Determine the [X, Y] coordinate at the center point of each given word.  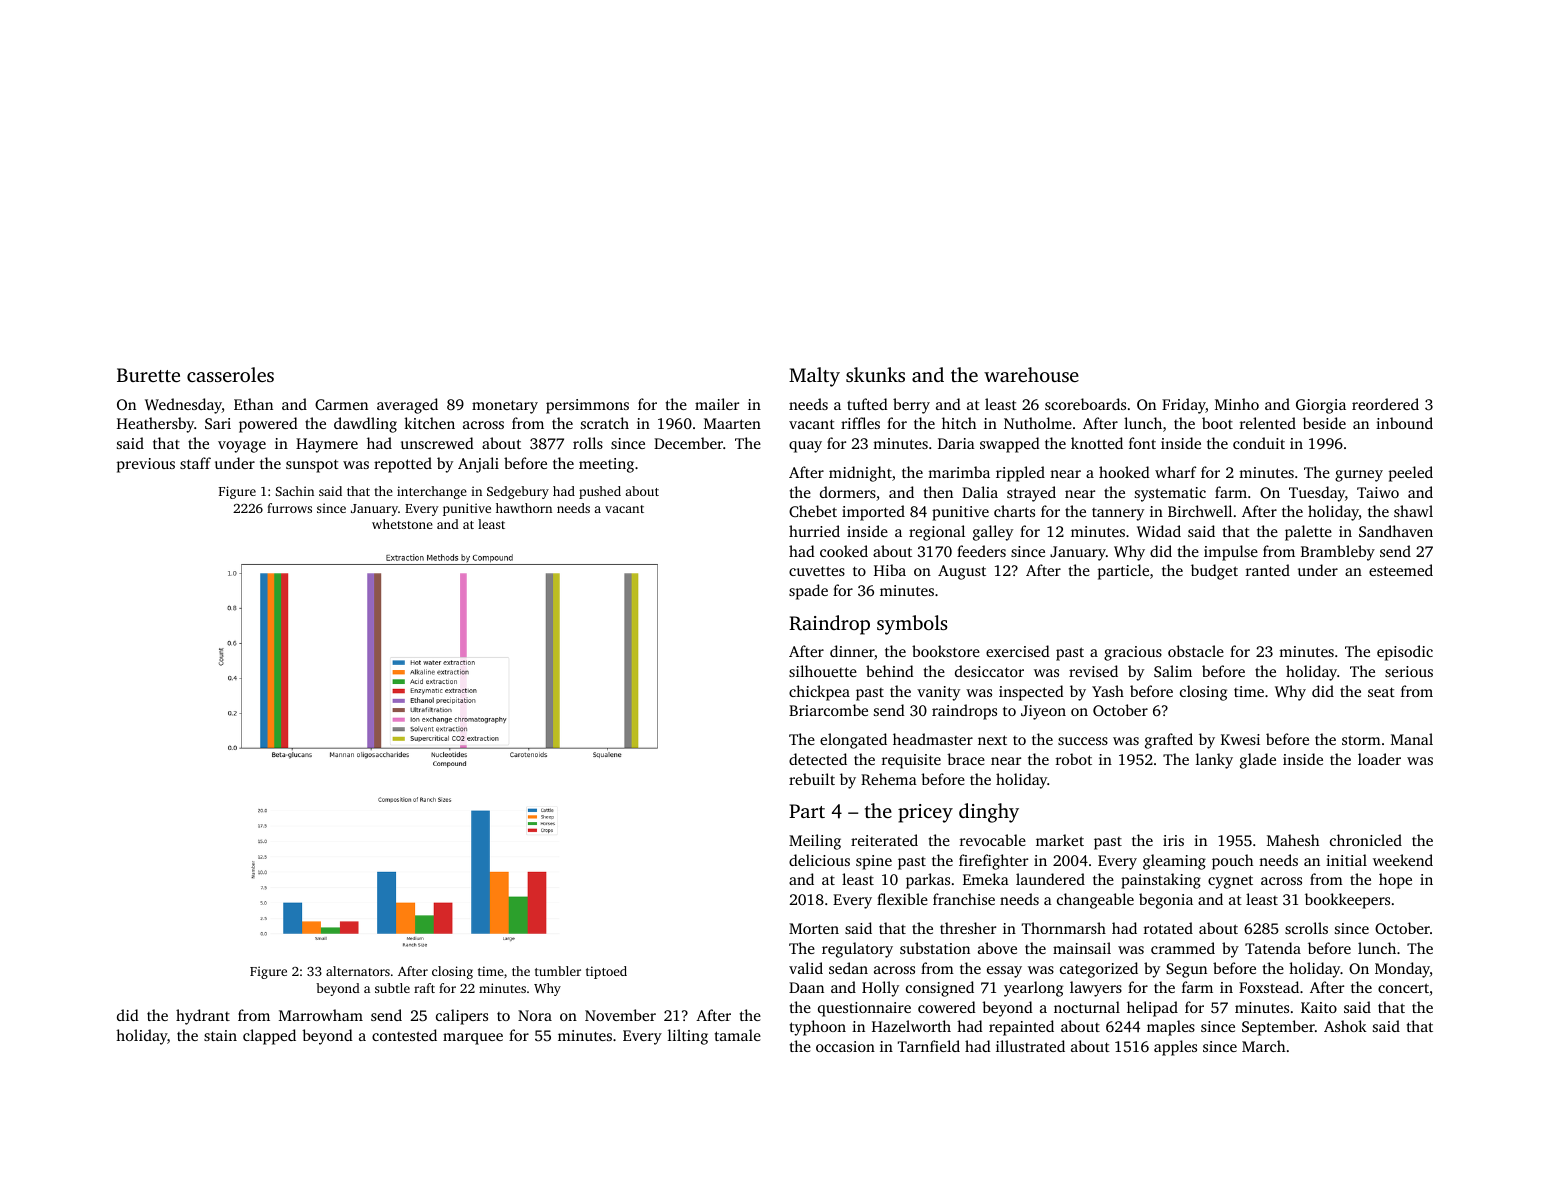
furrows [289, 508]
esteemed [1401, 570]
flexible [902, 899]
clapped [269, 1037]
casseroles [230, 374]
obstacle [1196, 651]
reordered [1385, 404]
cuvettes [817, 571]
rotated [1168, 928]
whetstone [402, 524]
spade [808, 592]
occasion [845, 1046]
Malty [814, 377]
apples [1175, 1048]
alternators [358, 971]
